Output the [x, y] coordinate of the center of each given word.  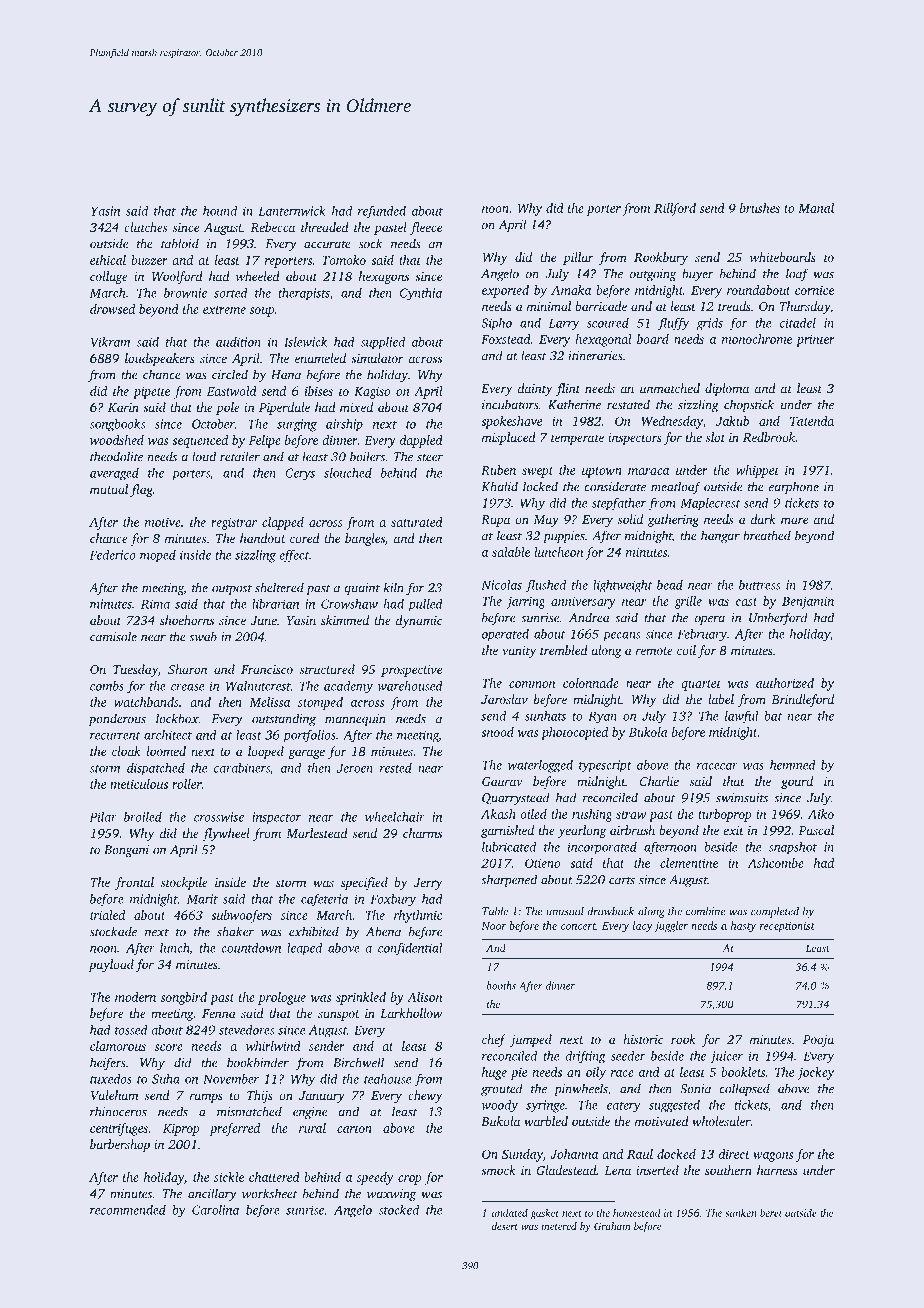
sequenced [200, 441]
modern [135, 997]
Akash [498, 814]
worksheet [269, 1193]
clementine [689, 863]
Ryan [602, 717]
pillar [578, 258]
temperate [577, 439]
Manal [816, 208]
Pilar [103, 817]
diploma [727, 389]
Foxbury [393, 900]
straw [631, 815]
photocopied [574, 733]
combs [107, 686]
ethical [108, 260]
